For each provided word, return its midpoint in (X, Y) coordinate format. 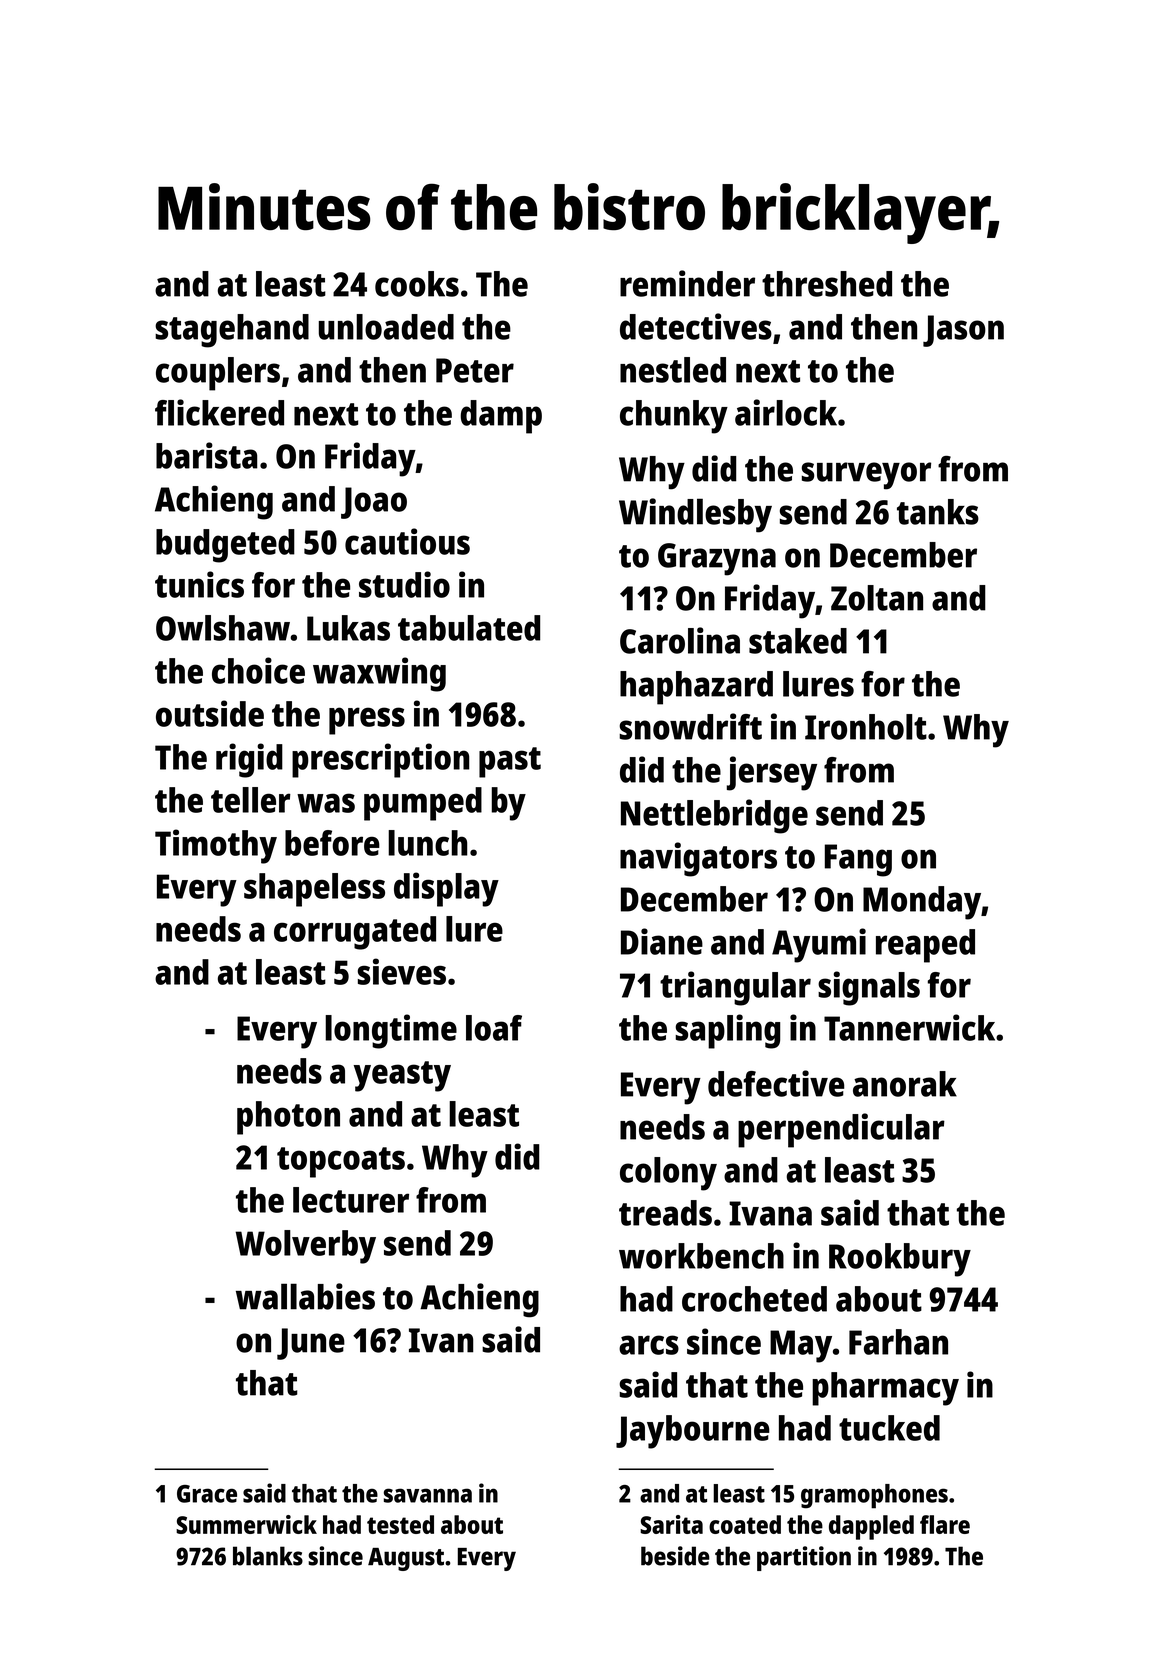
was (326, 803)
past (510, 762)
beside (675, 1556)
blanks (268, 1556)
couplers (218, 374)
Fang (858, 860)
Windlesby (695, 515)
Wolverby (305, 1247)
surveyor (866, 476)
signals (869, 988)
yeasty (402, 1076)
